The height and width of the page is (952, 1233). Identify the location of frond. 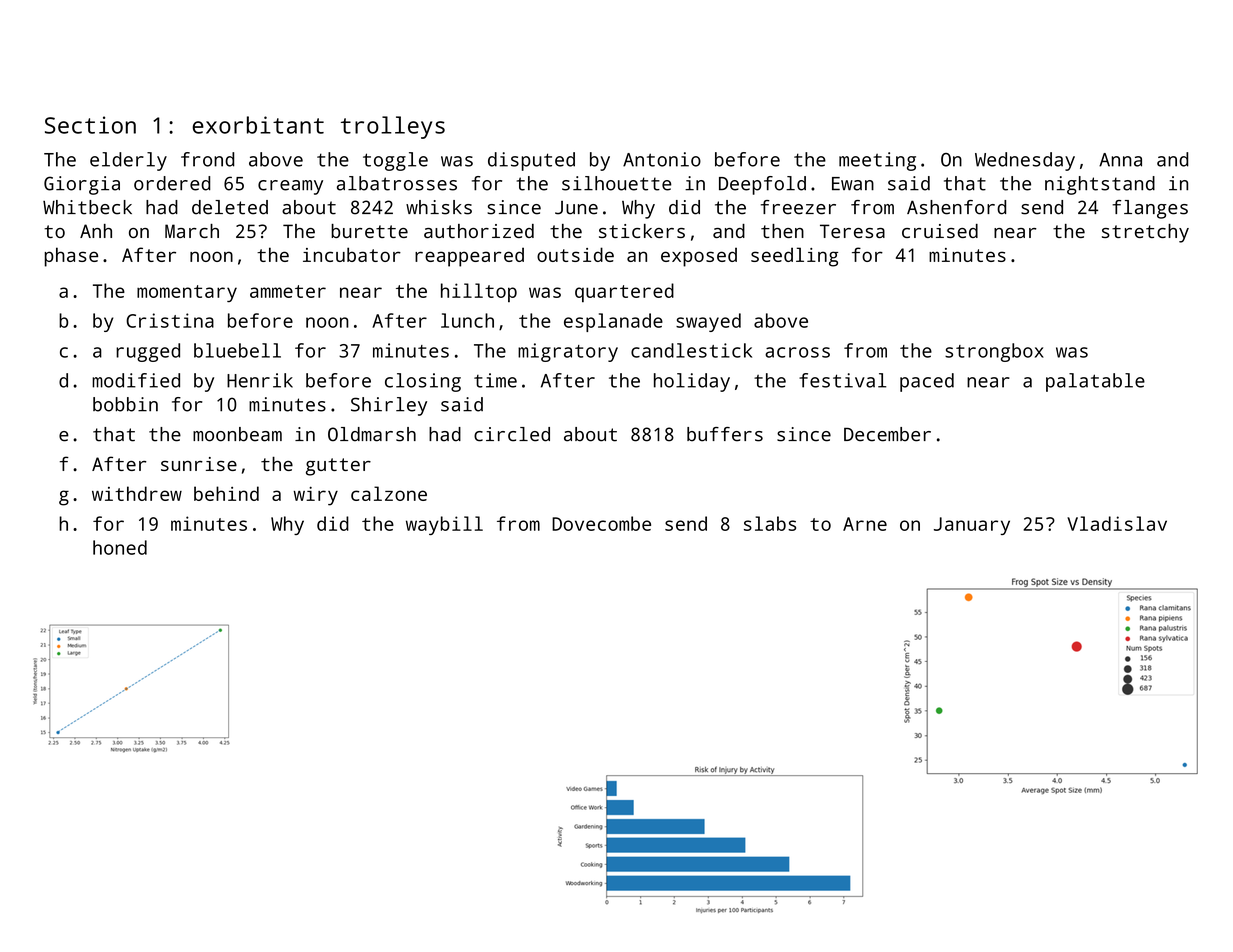
(208, 159).
